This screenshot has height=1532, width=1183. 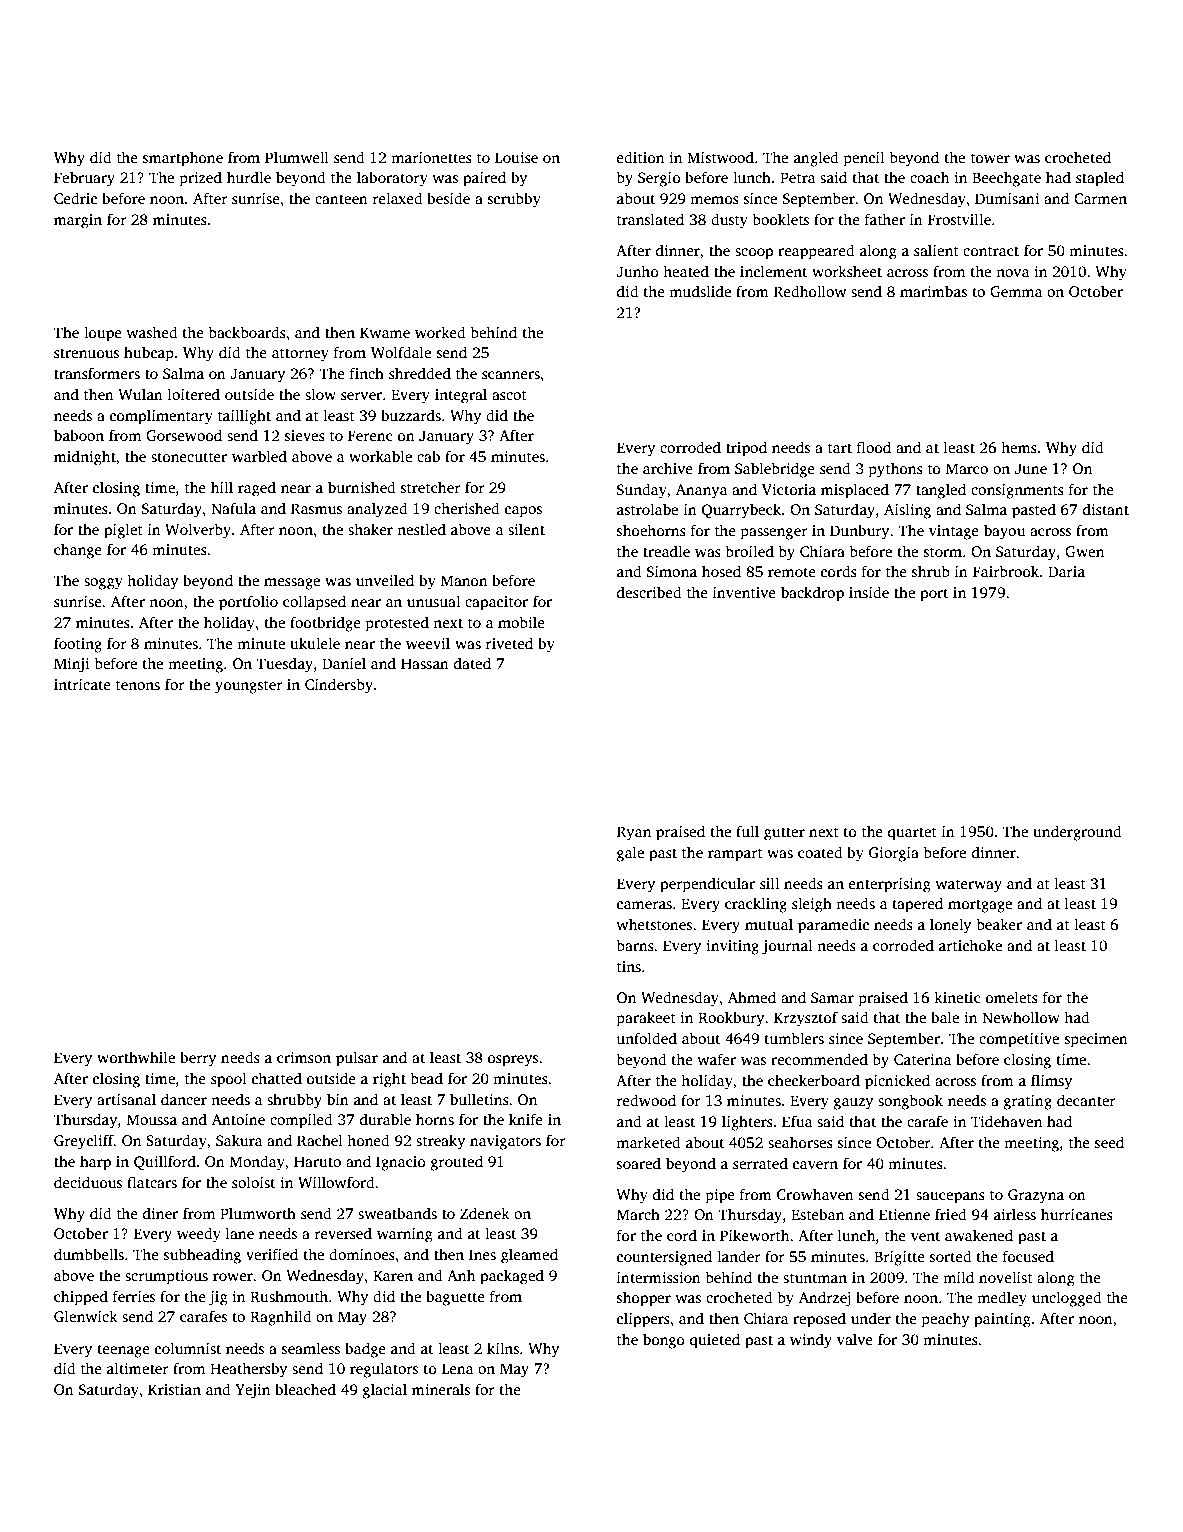 I want to click on Ananya, so click(x=701, y=491).
